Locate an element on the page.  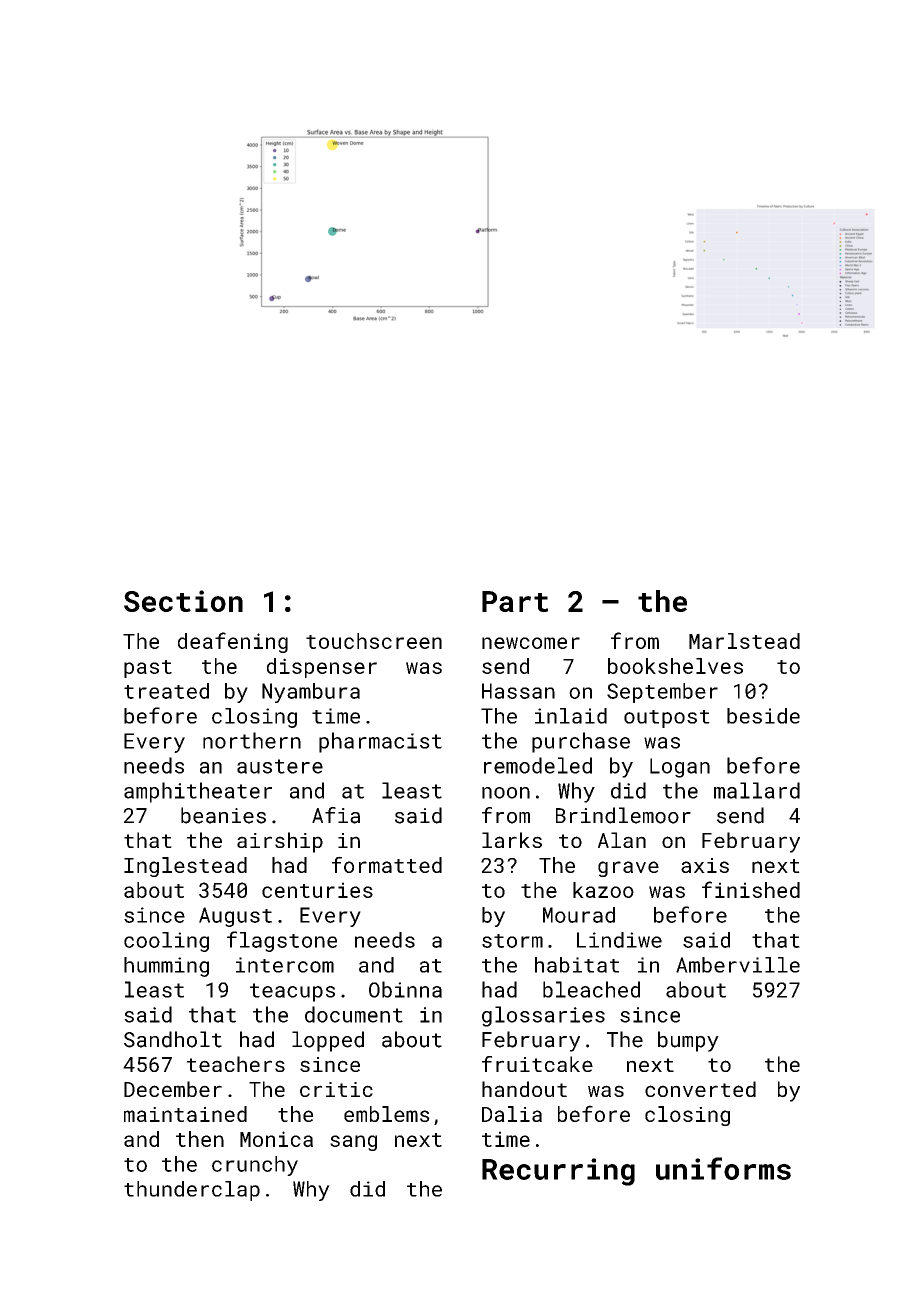
formatted is located at coordinates (387, 864).
